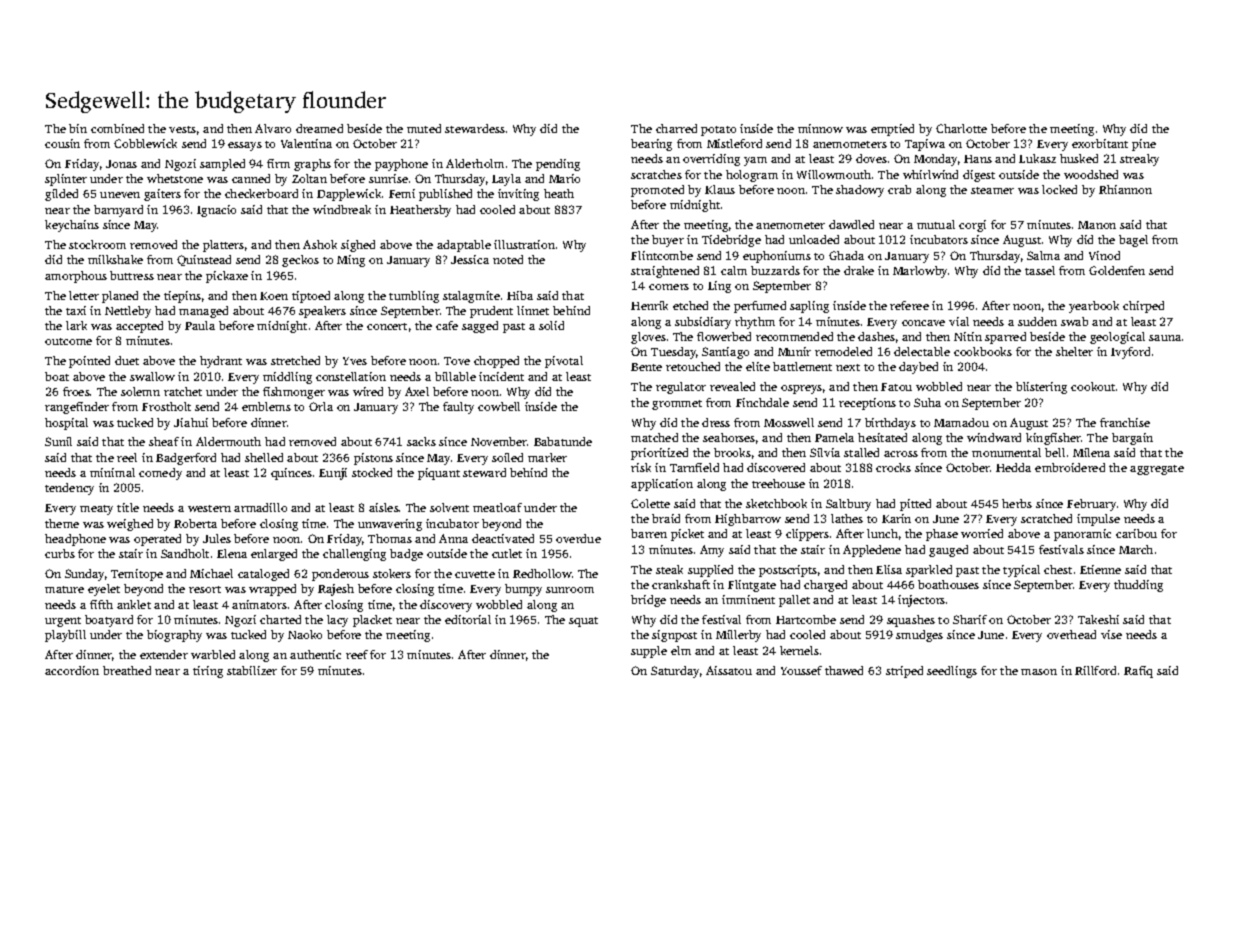  I want to click on accordion, so click(72, 670).
